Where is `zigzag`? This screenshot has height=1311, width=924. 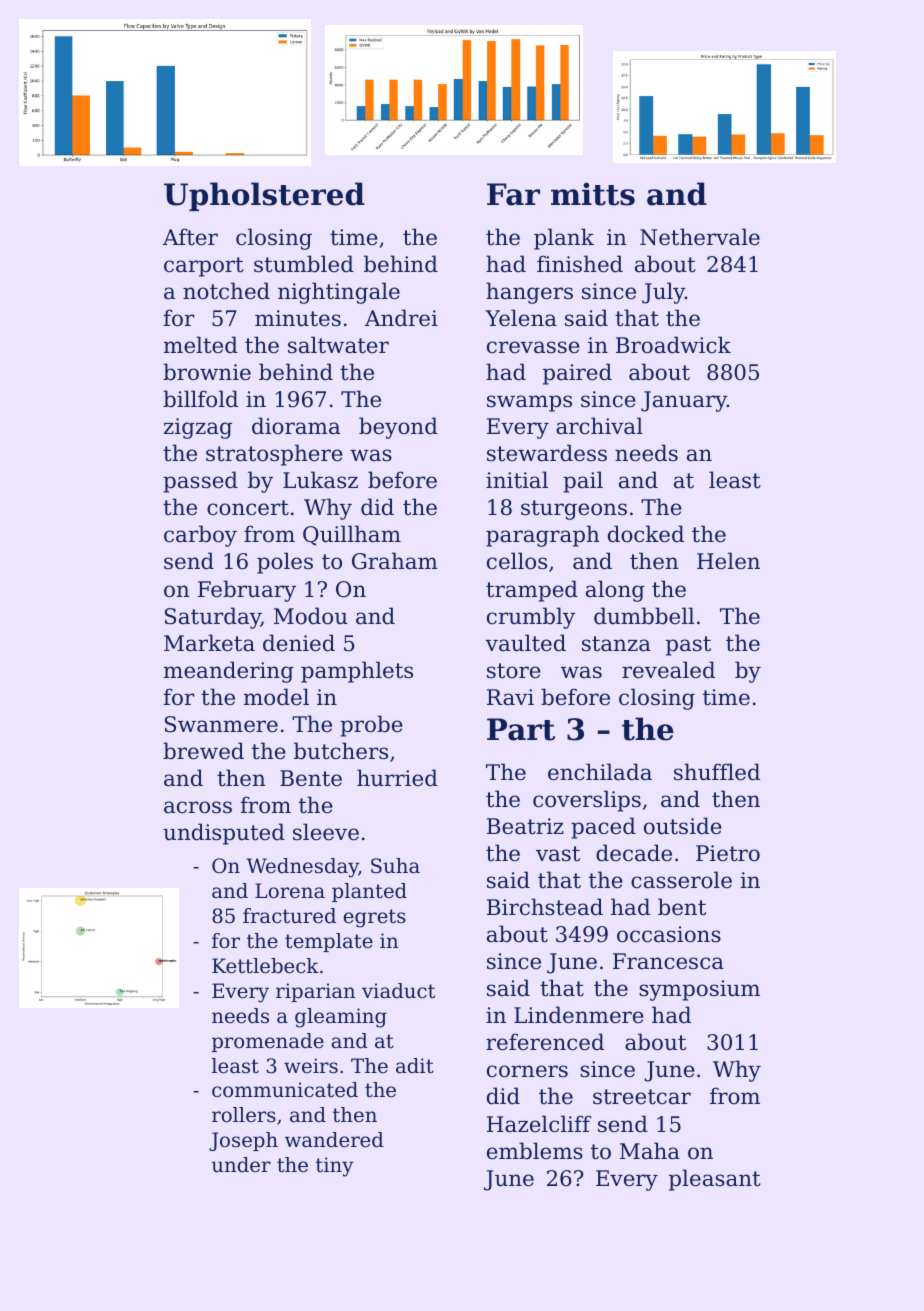 zigzag is located at coordinates (198, 428).
